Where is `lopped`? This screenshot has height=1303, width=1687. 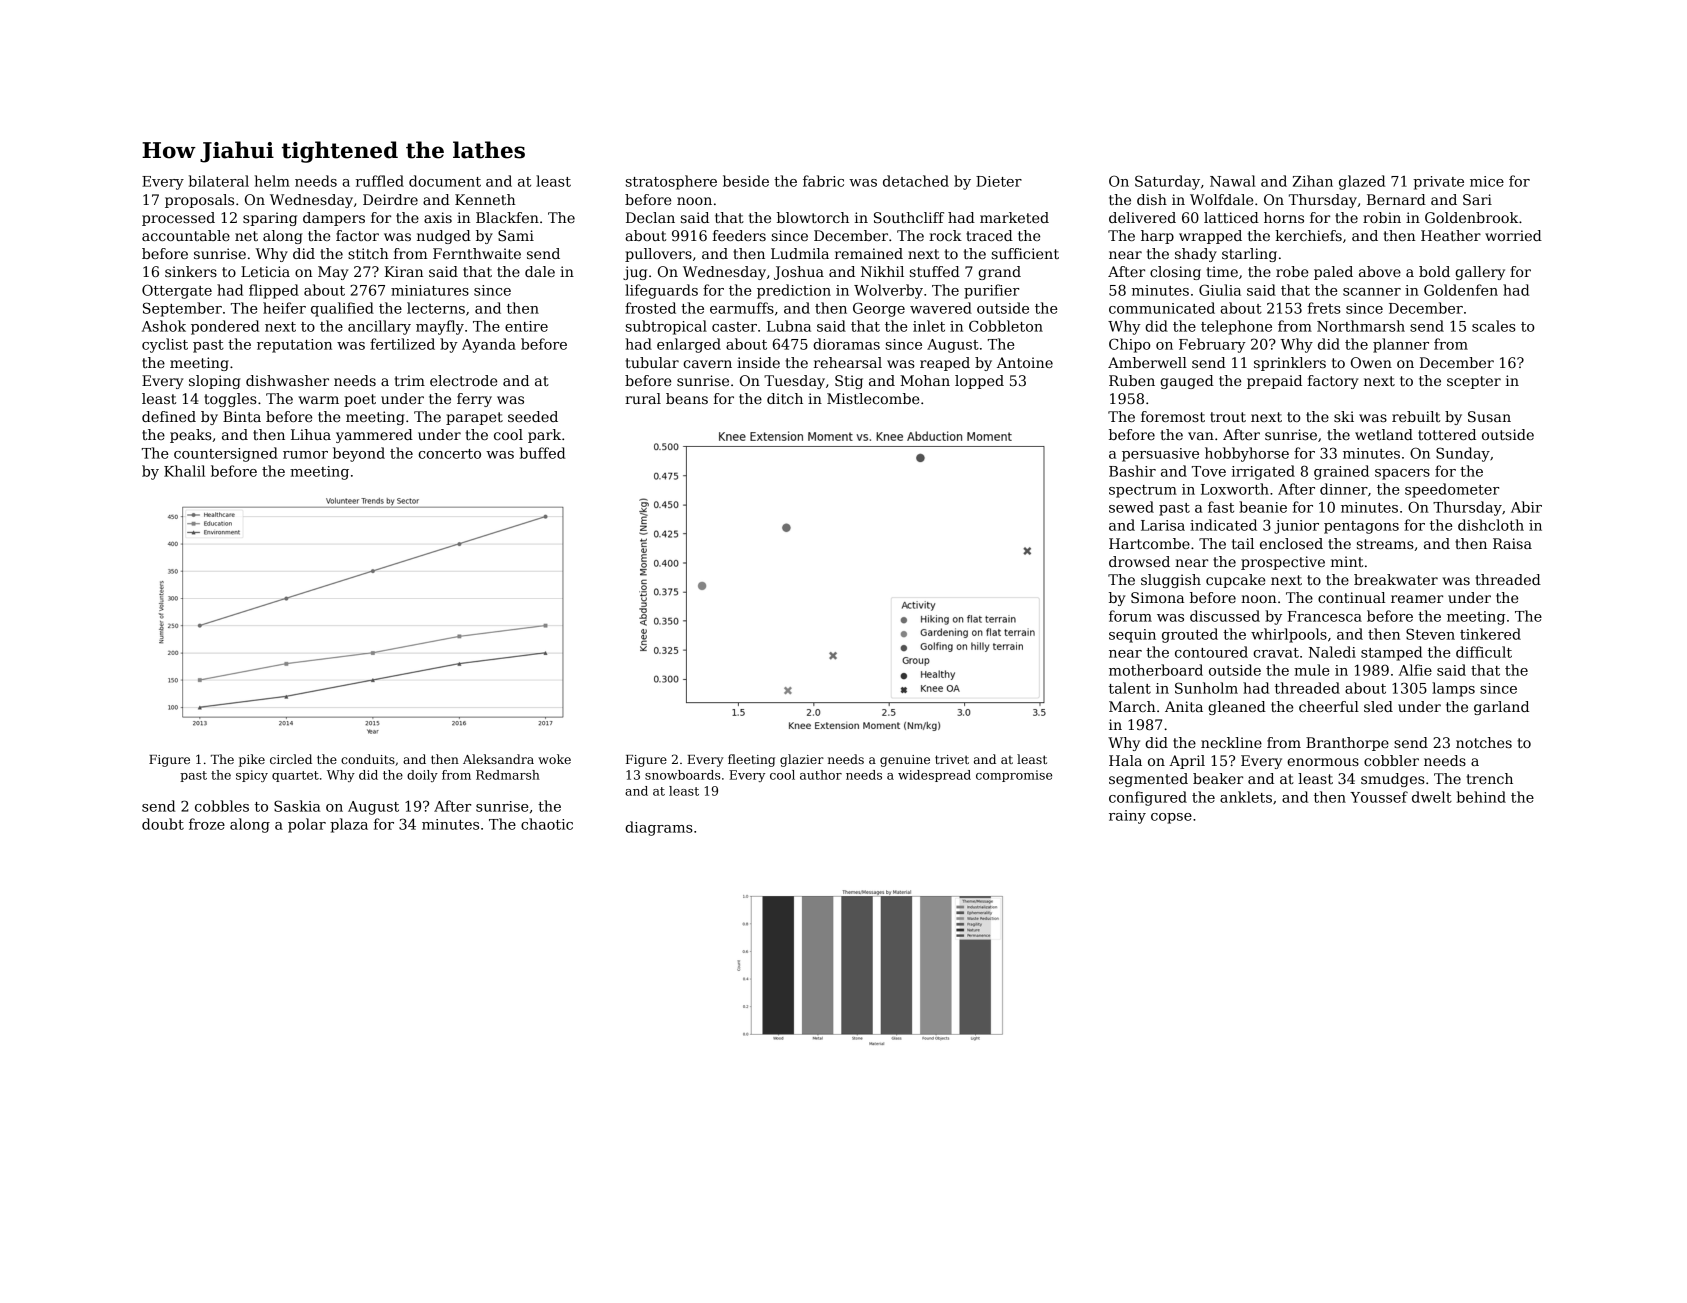
lopped is located at coordinates (979, 382).
